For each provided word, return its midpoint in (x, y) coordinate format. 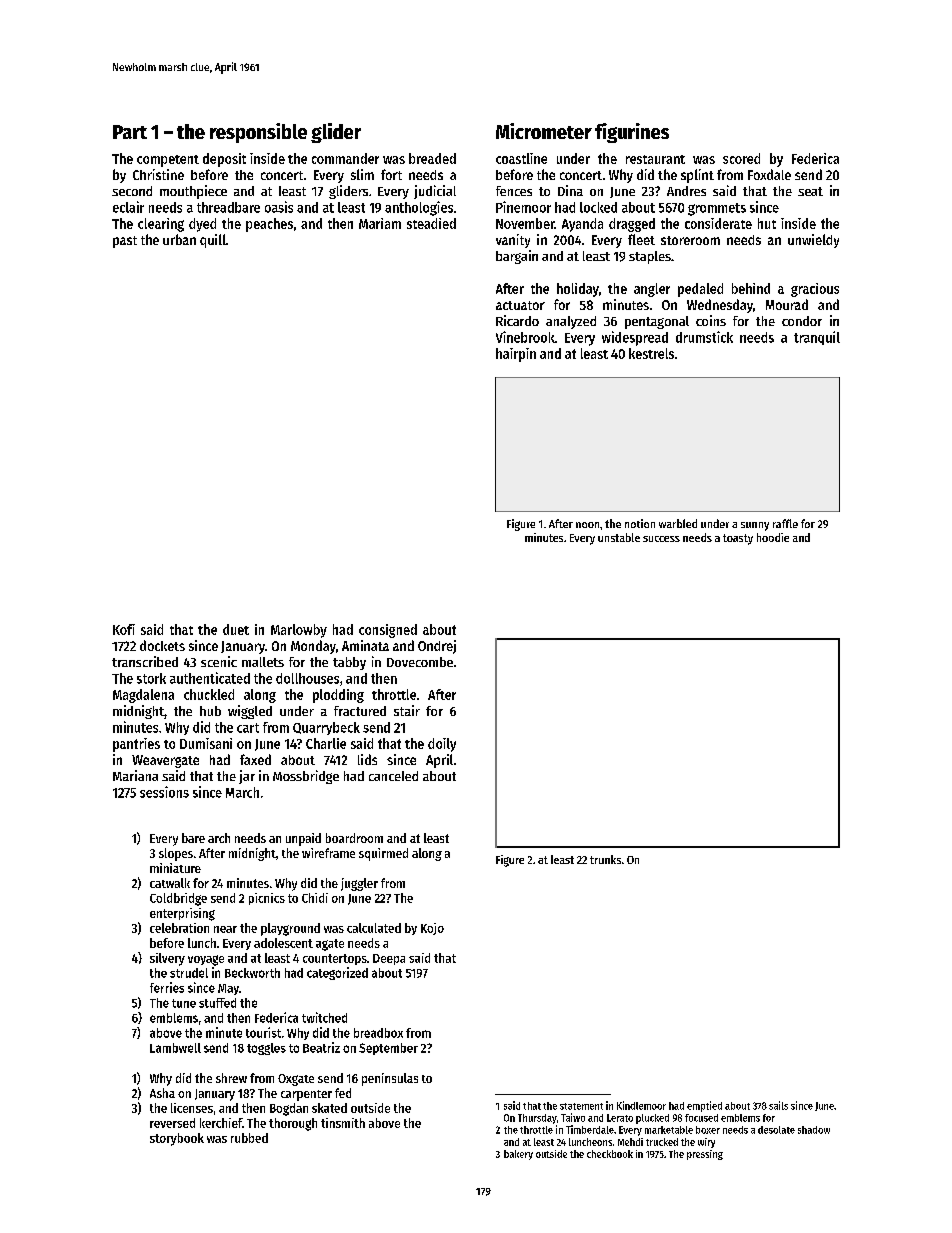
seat (810, 191)
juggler (359, 884)
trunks (605, 859)
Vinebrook (525, 337)
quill (213, 241)
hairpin (516, 355)
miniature (175, 868)
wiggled (250, 712)
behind (751, 288)
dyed (202, 225)
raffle (785, 523)
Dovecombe (420, 662)
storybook (177, 1139)
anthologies (419, 208)
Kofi (124, 629)
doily (442, 745)
